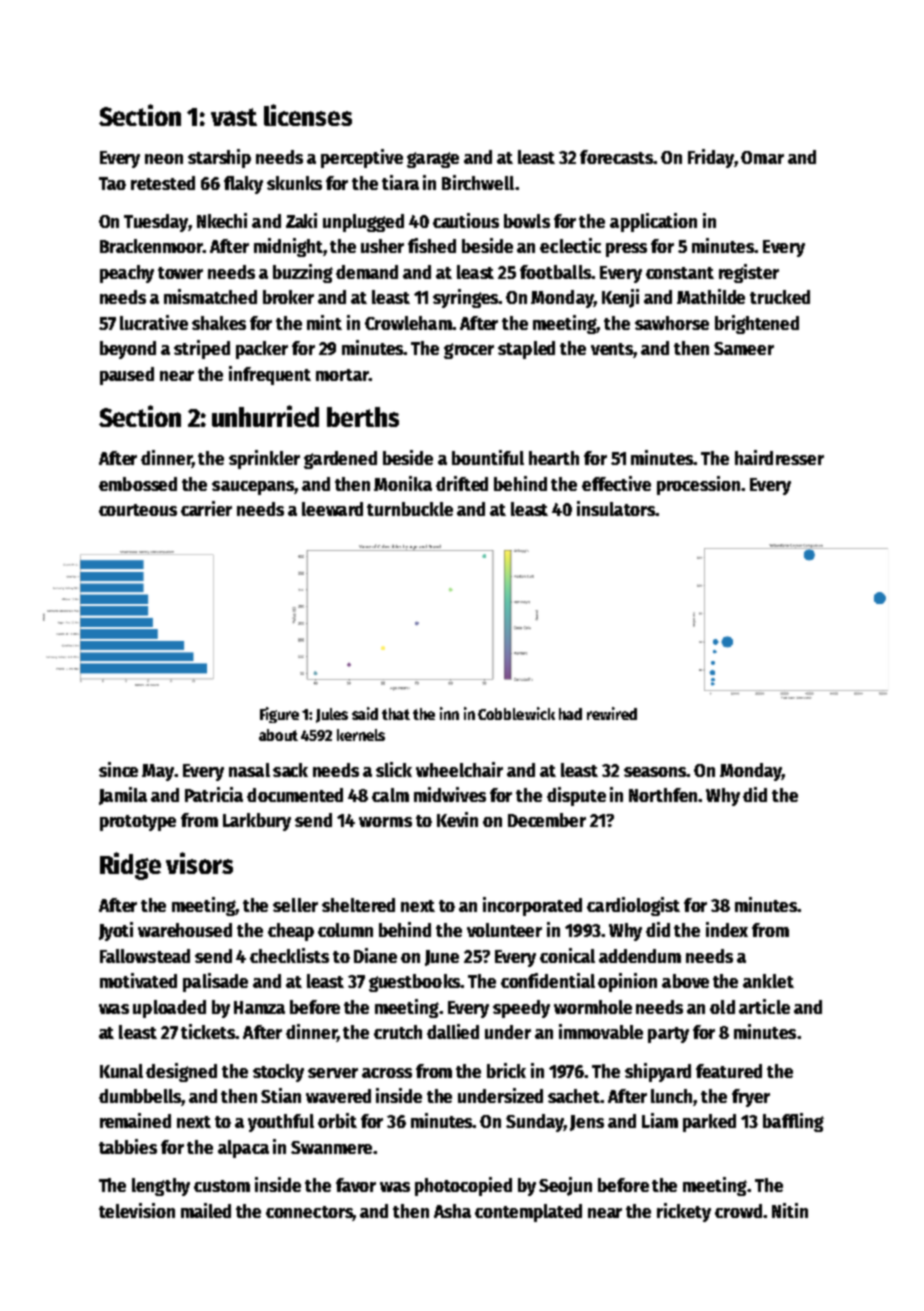 The height and width of the document is (1311, 924). What do you see at coordinates (206, 508) in the document?
I see `carrier` at bounding box center [206, 508].
